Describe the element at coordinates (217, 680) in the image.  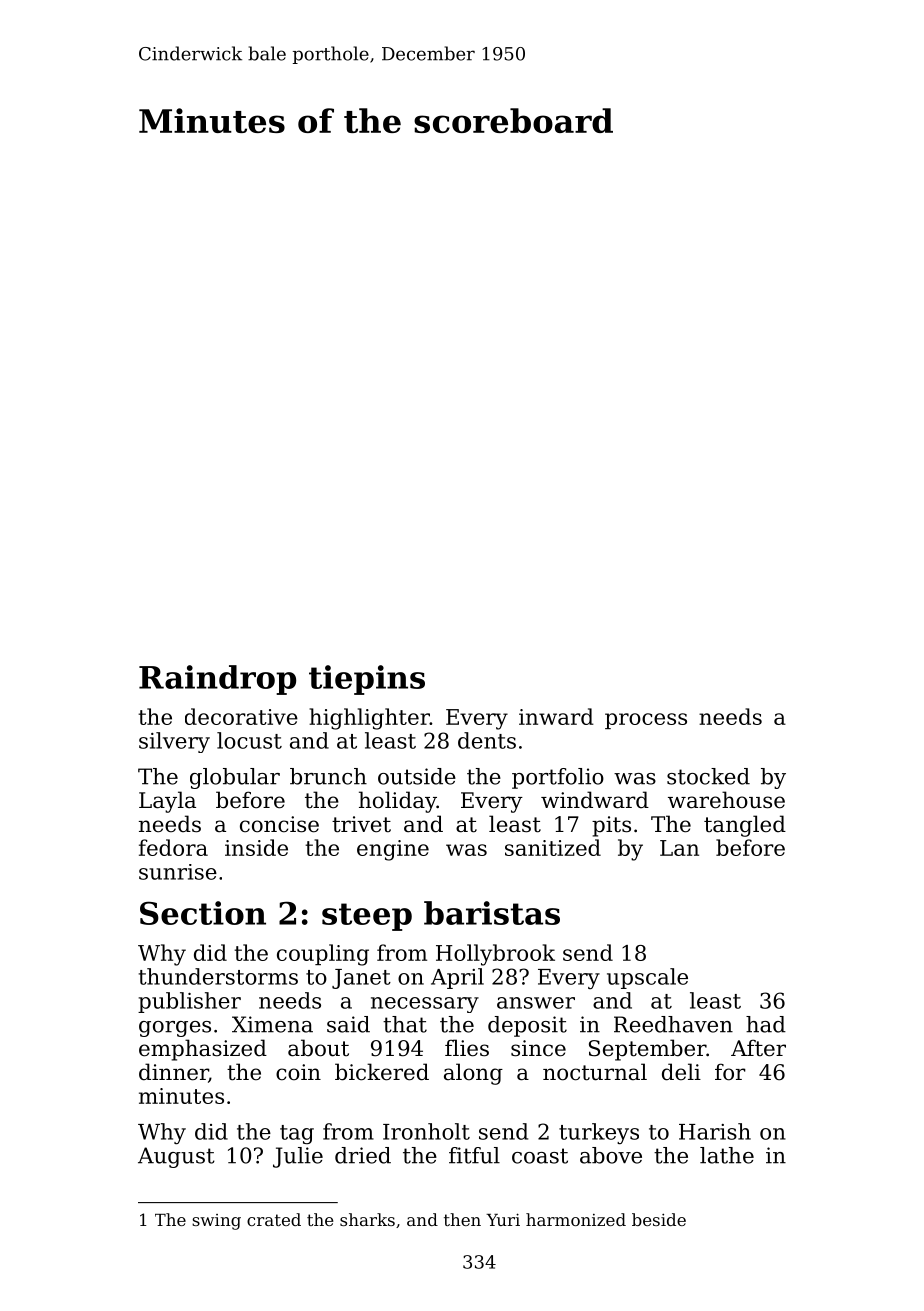
I see `Raindrop` at that location.
